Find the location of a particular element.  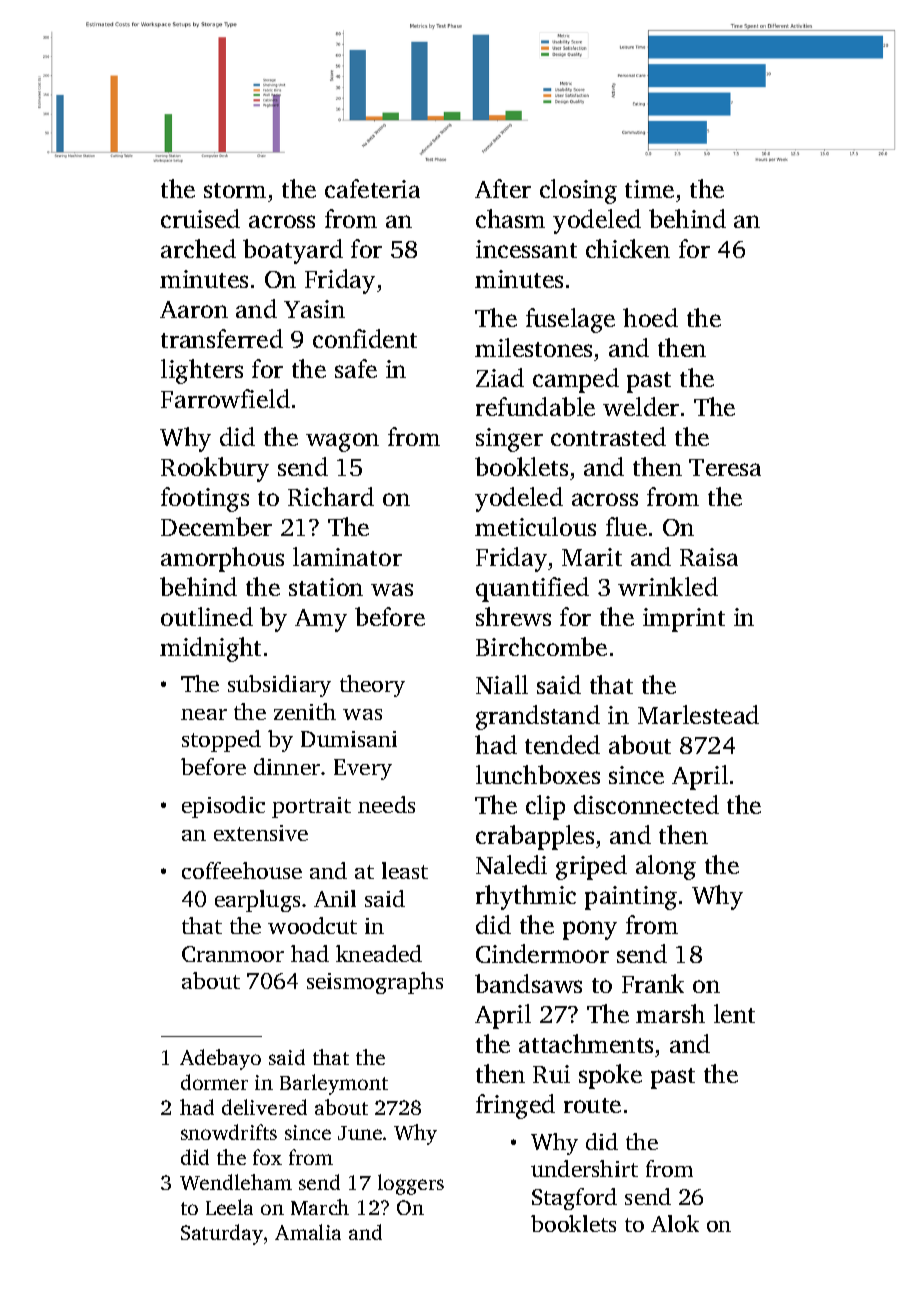

shrews is located at coordinates (513, 616).
